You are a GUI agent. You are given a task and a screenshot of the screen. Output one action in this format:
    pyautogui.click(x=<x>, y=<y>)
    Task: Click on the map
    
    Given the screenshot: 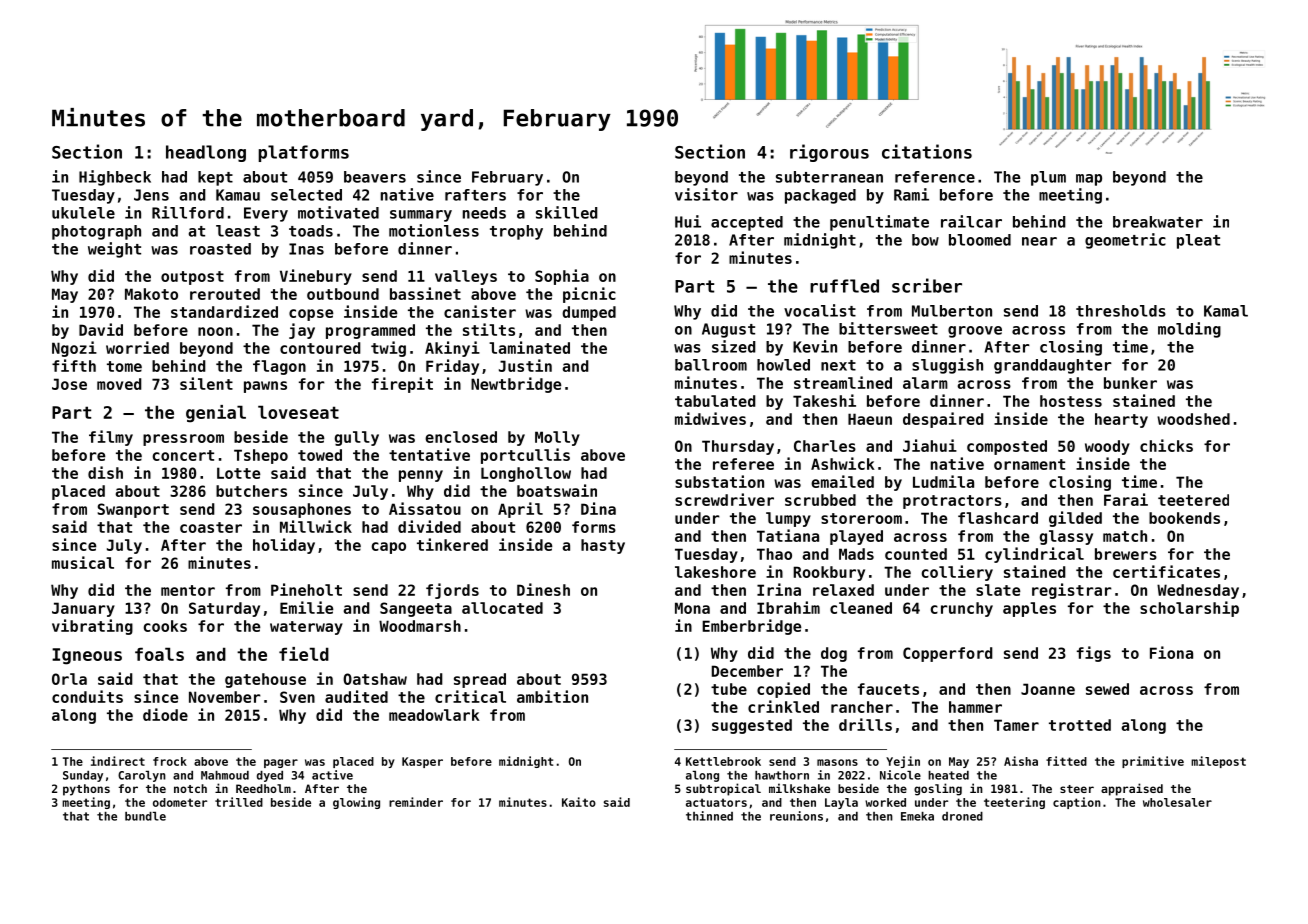 What is the action you would take?
    pyautogui.click(x=1089, y=180)
